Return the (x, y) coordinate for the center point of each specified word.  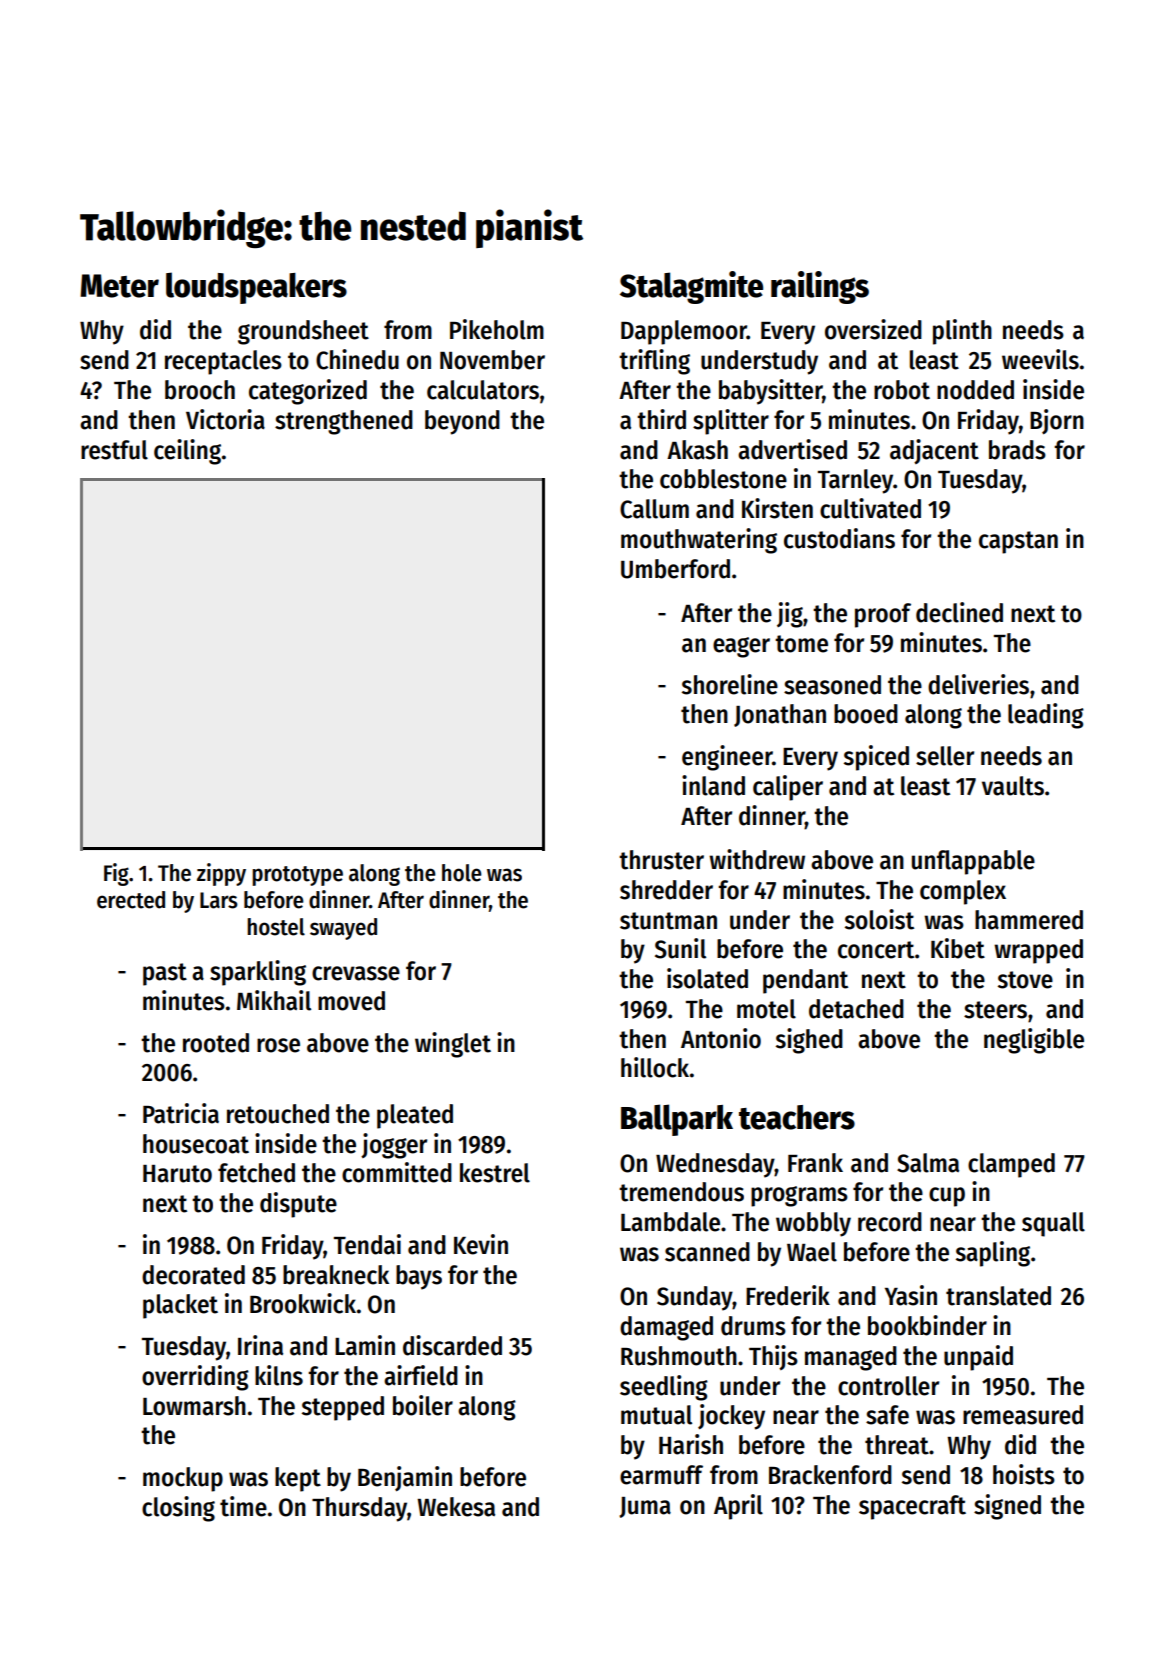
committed (397, 1172)
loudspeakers (256, 288)
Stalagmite (691, 287)
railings (820, 287)
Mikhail (274, 1000)
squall (1053, 1224)
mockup (183, 1479)
